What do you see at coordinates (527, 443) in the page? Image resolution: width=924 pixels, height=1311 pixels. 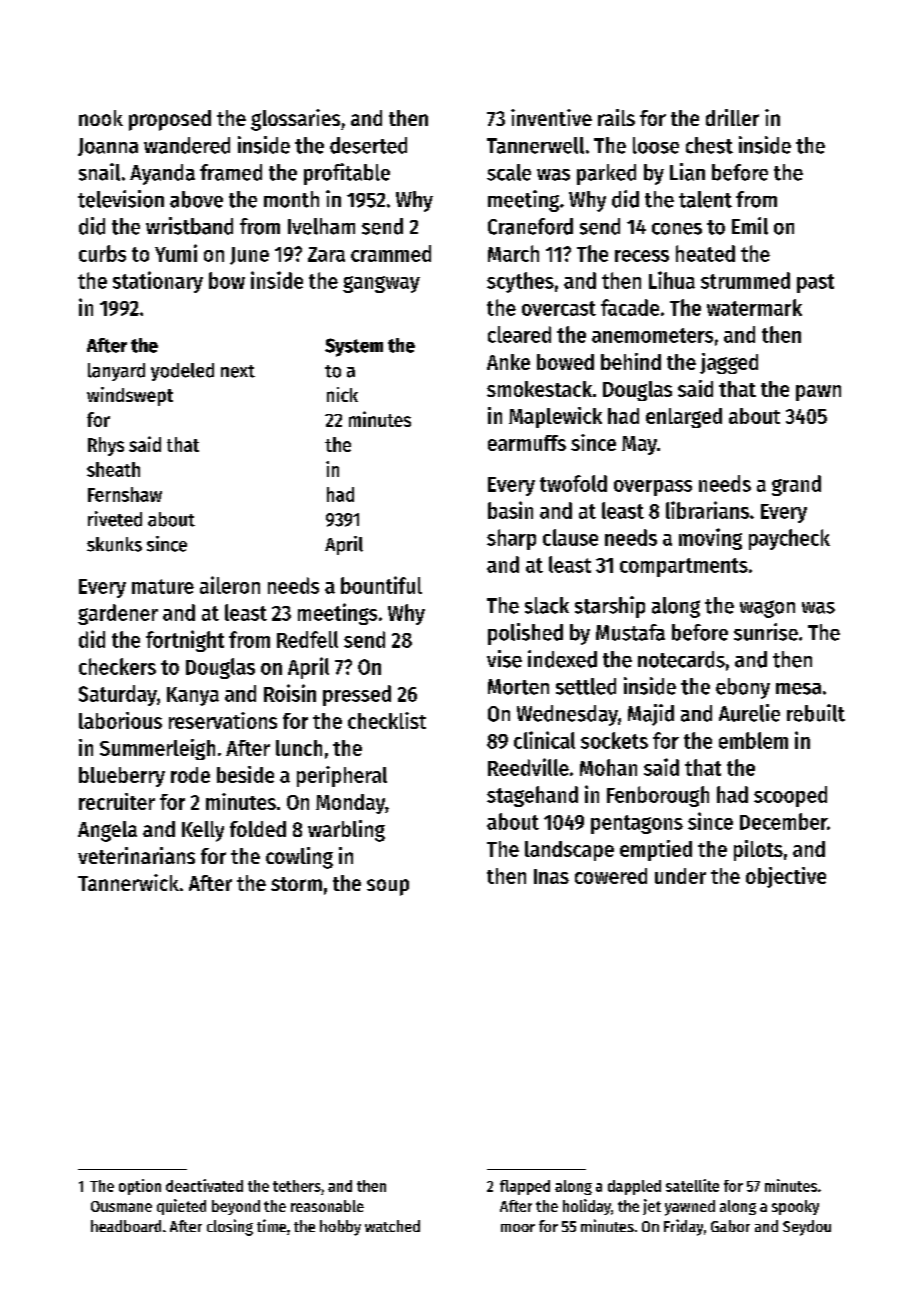 I see `earmuffs` at bounding box center [527, 443].
